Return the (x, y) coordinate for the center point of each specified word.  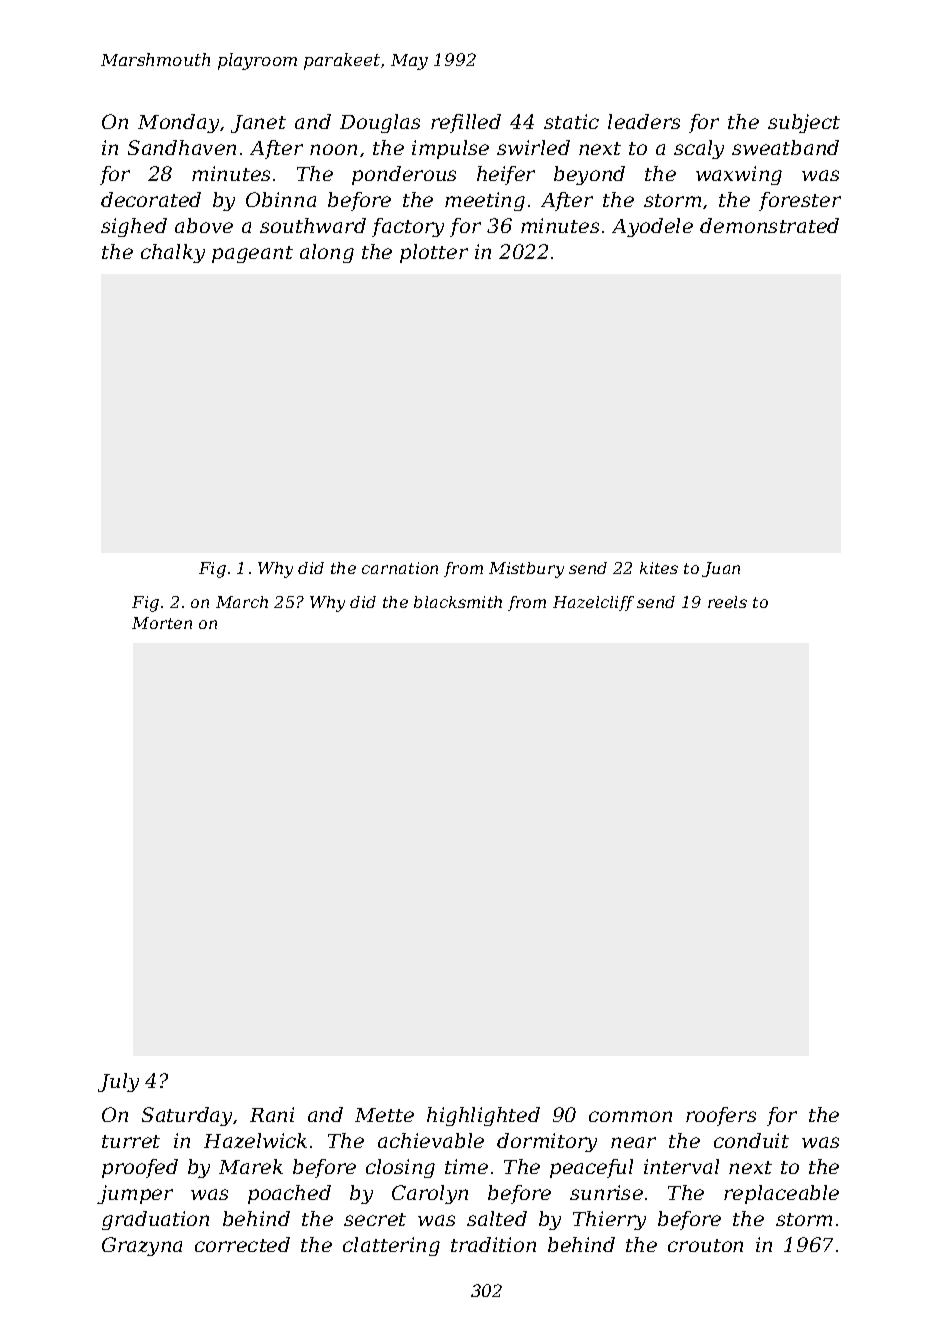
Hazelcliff (593, 603)
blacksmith (458, 602)
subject (804, 123)
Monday (178, 123)
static (571, 121)
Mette (384, 1115)
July (118, 1082)
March (242, 602)
